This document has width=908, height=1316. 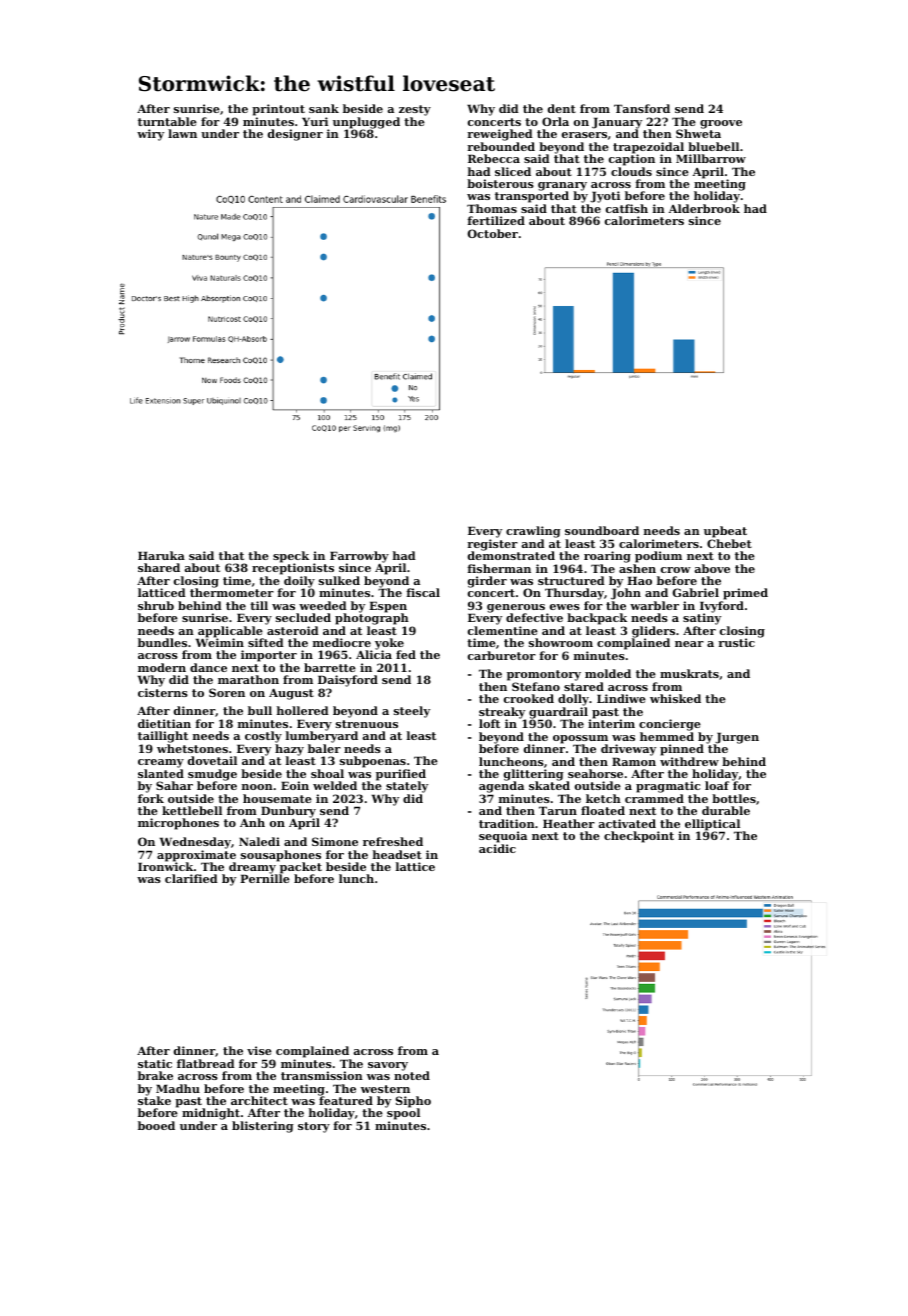 I want to click on designer, so click(x=295, y=135).
